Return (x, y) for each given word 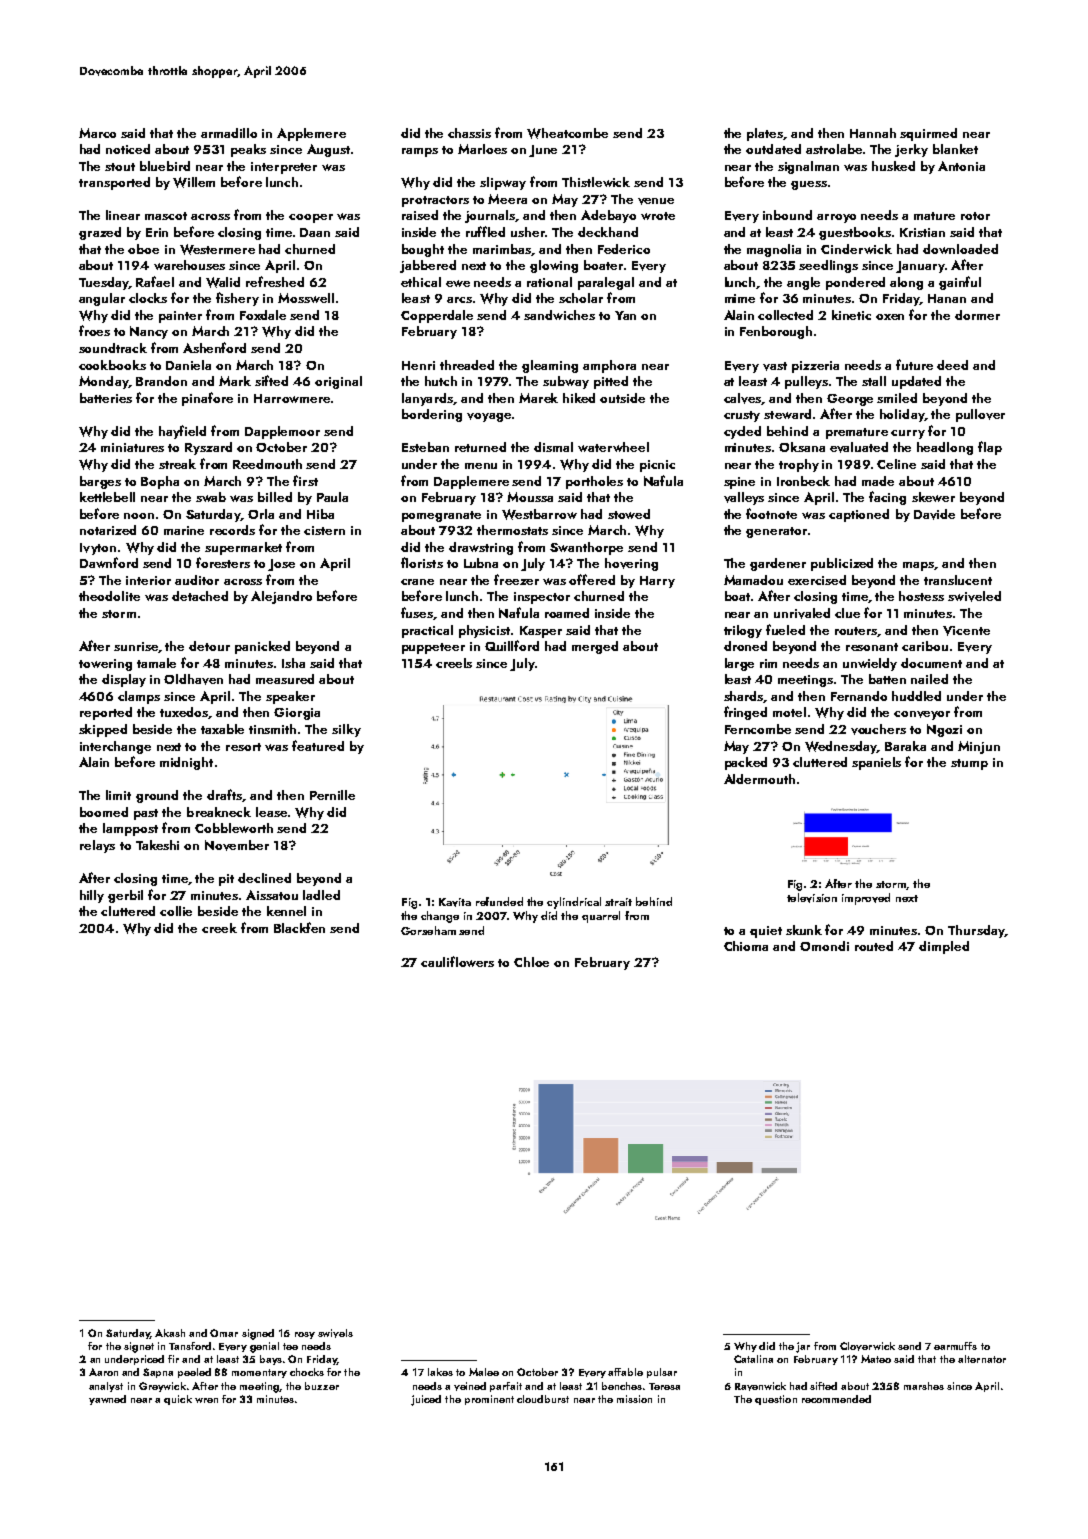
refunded (499, 901)
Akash (170, 1333)
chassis (469, 133)
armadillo (229, 133)
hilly (92, 896)
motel (789, 712)
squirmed (928, 134)
